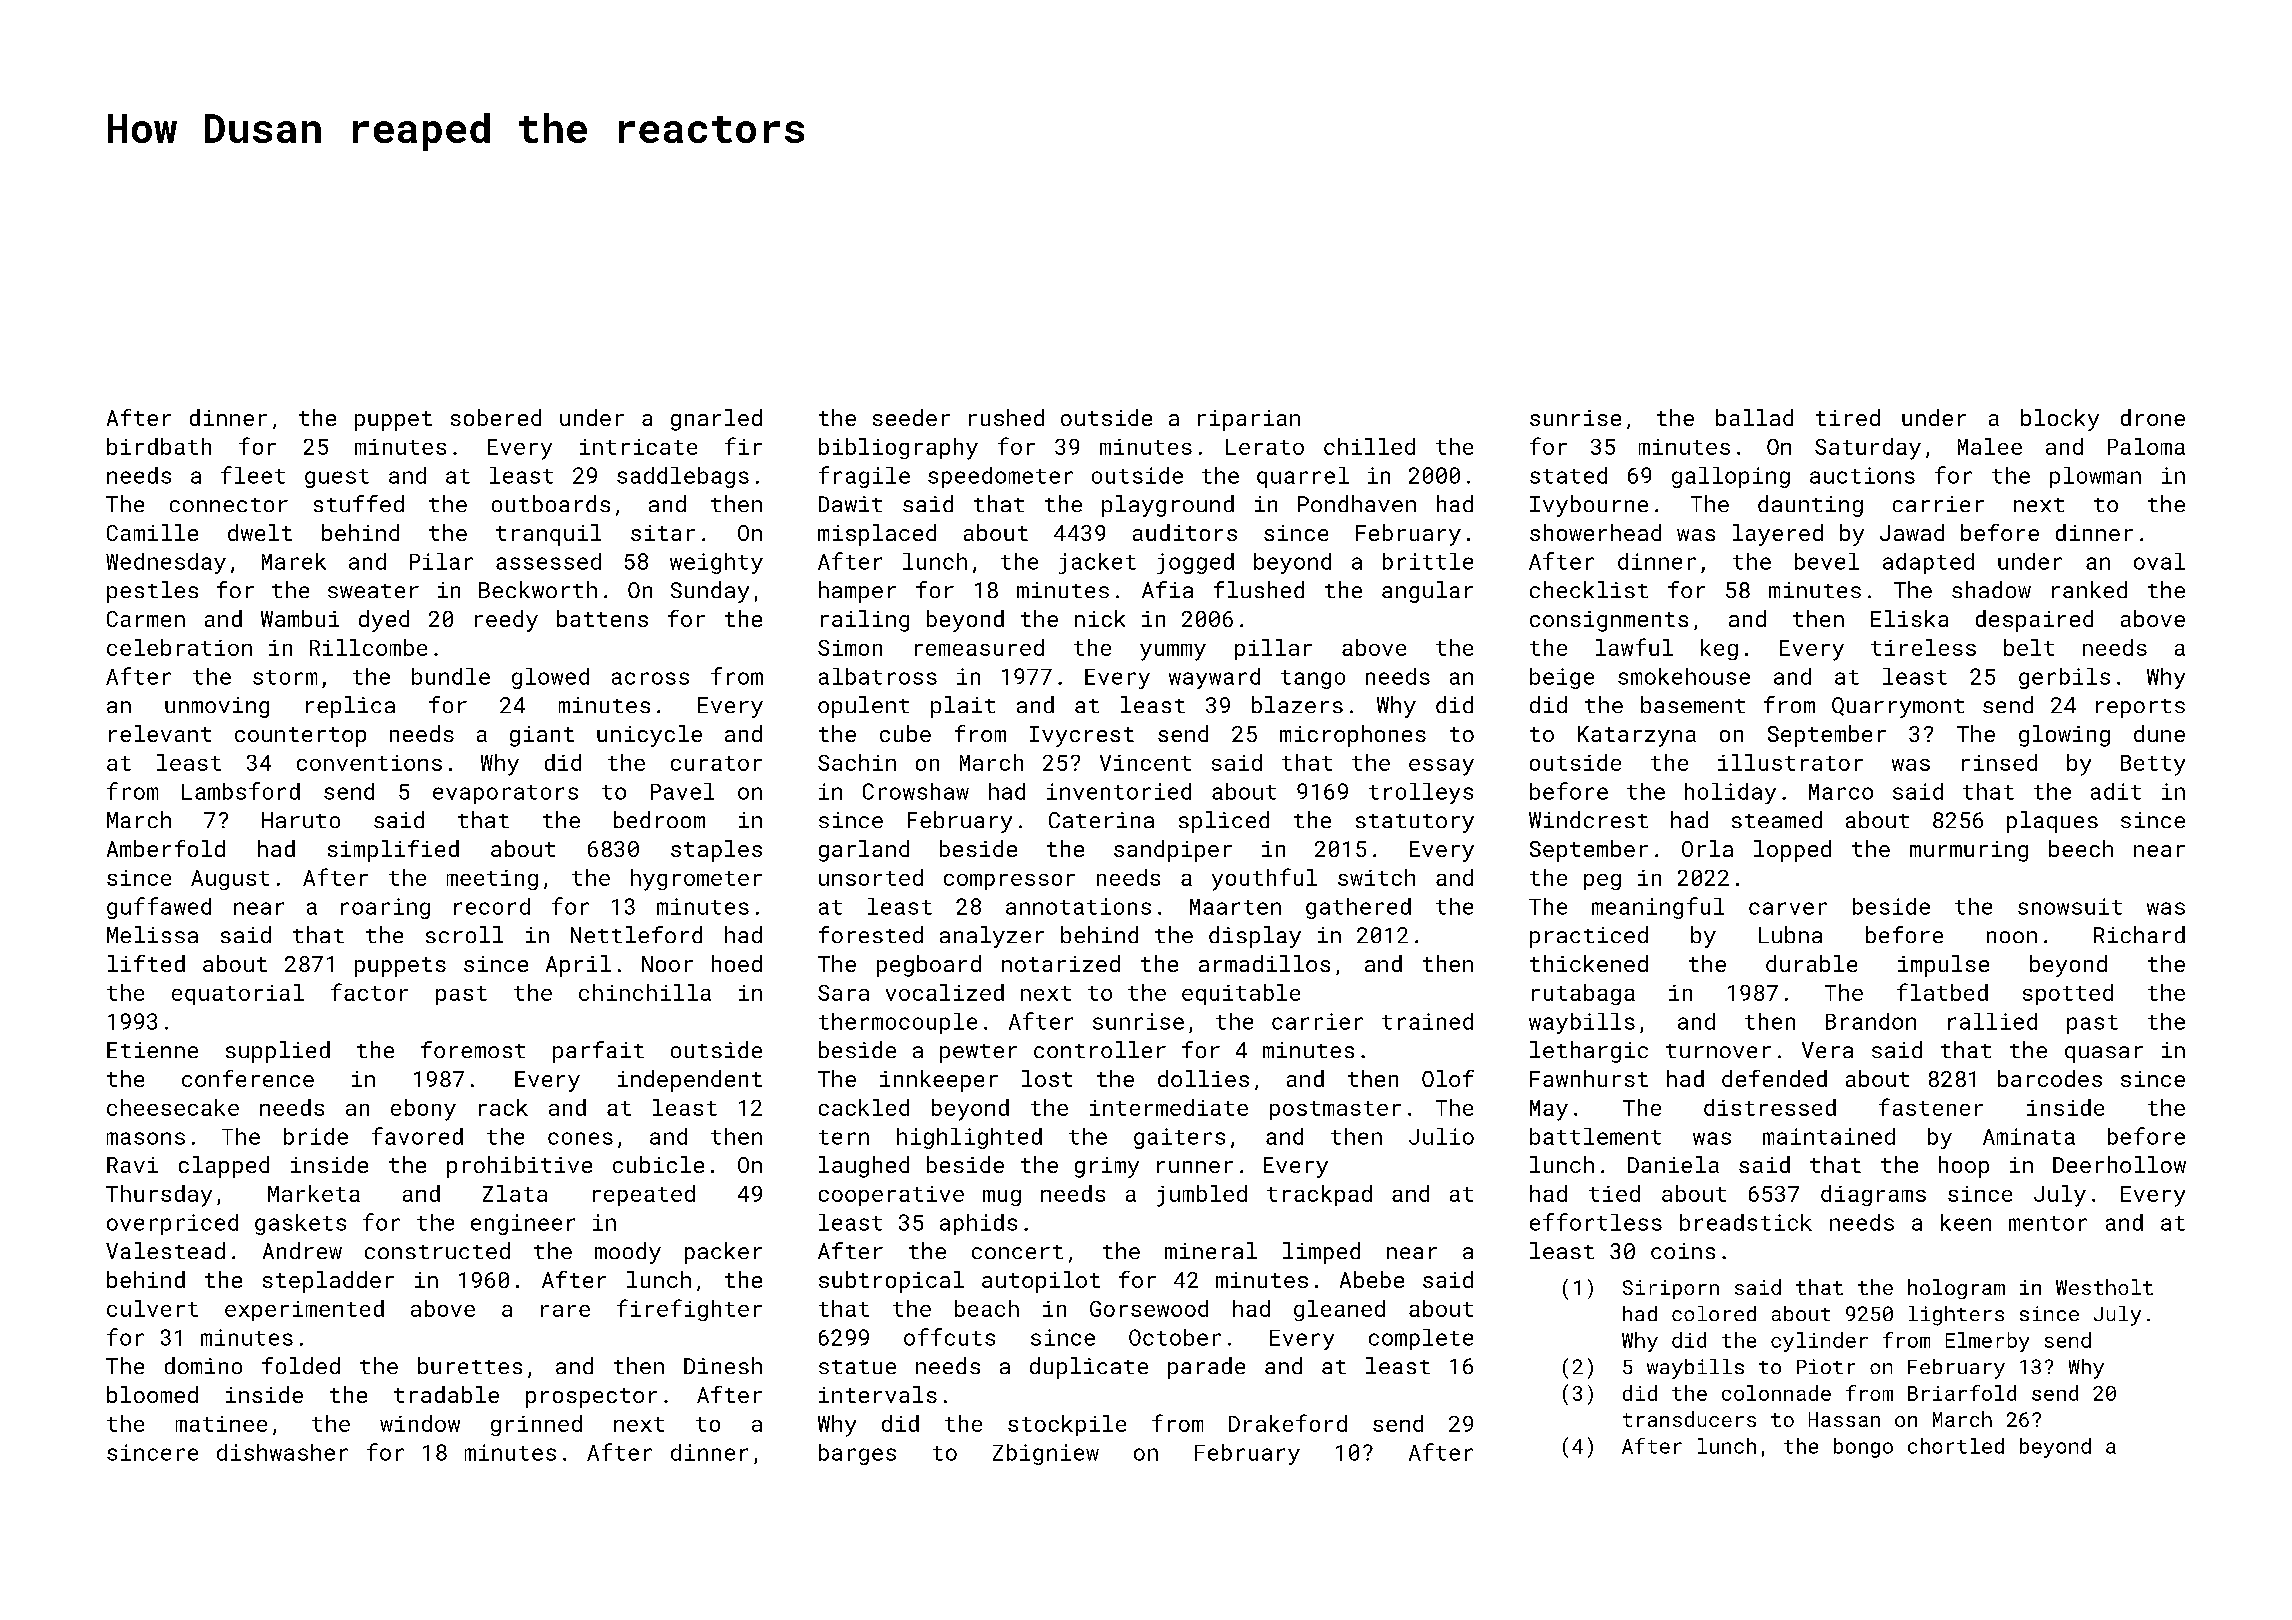 The image size is (2292, 1620). Describe the element at coordinates (229, 505) in the page. I see `connector` at that location.
